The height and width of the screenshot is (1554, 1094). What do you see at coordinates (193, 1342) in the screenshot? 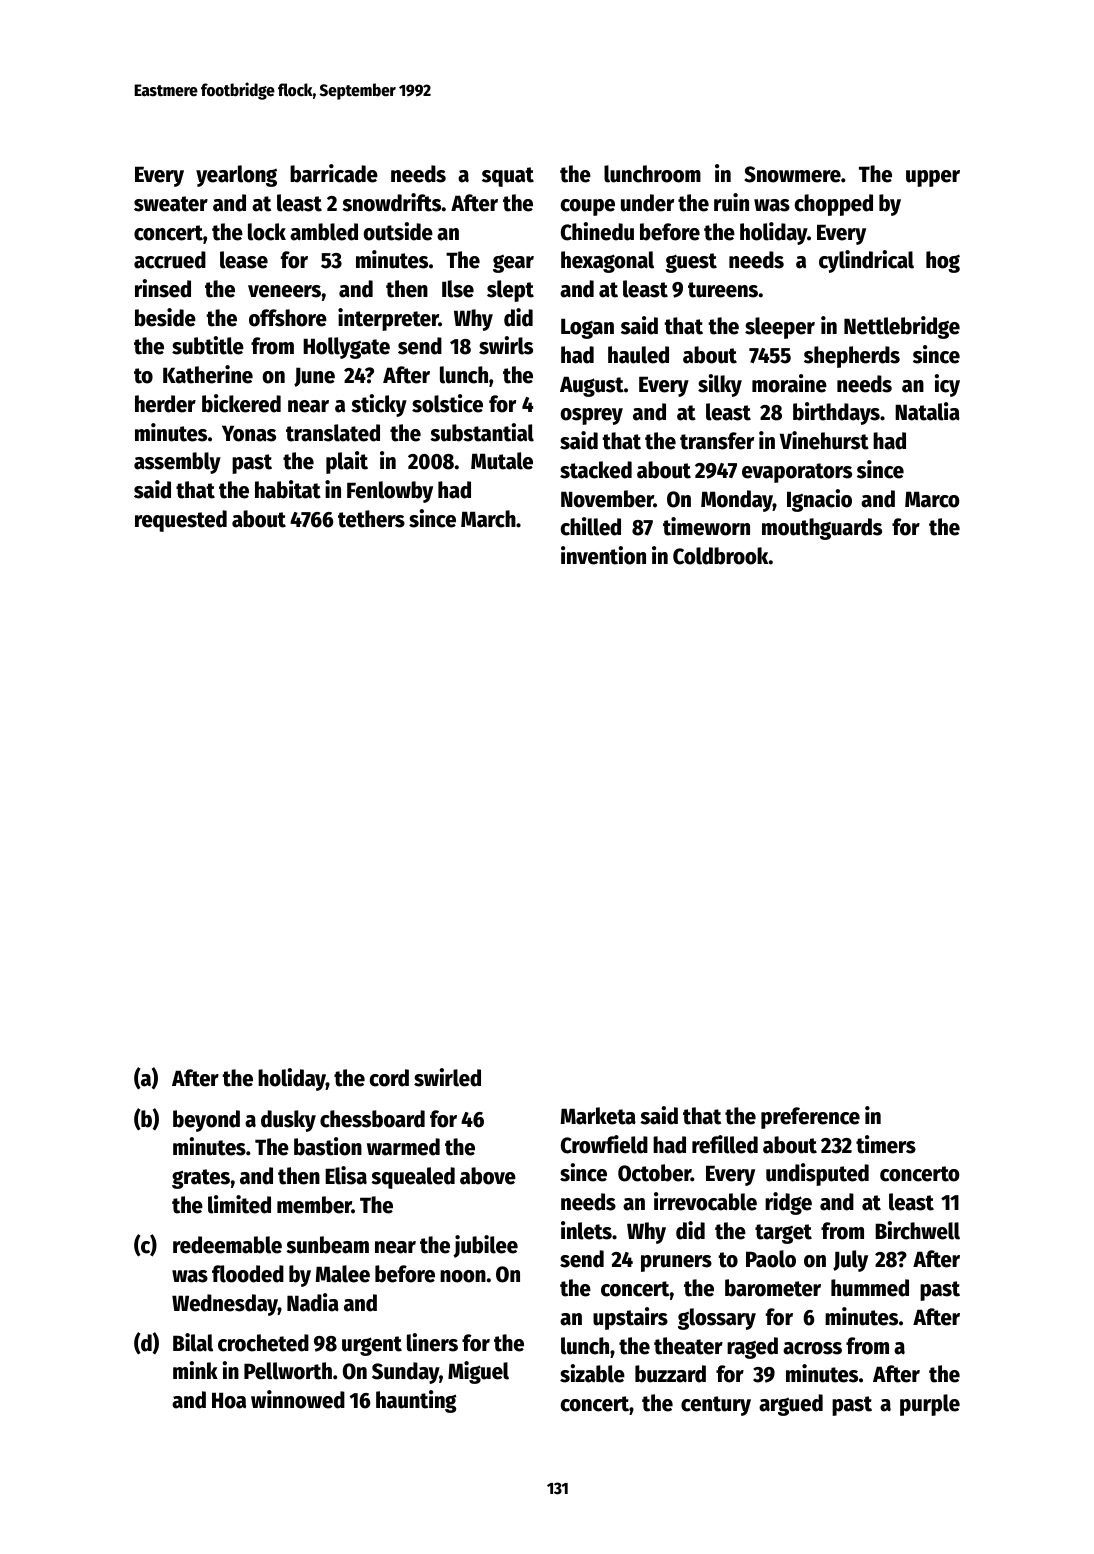
I see `Bilal` at bounding box center [193, 1342].
